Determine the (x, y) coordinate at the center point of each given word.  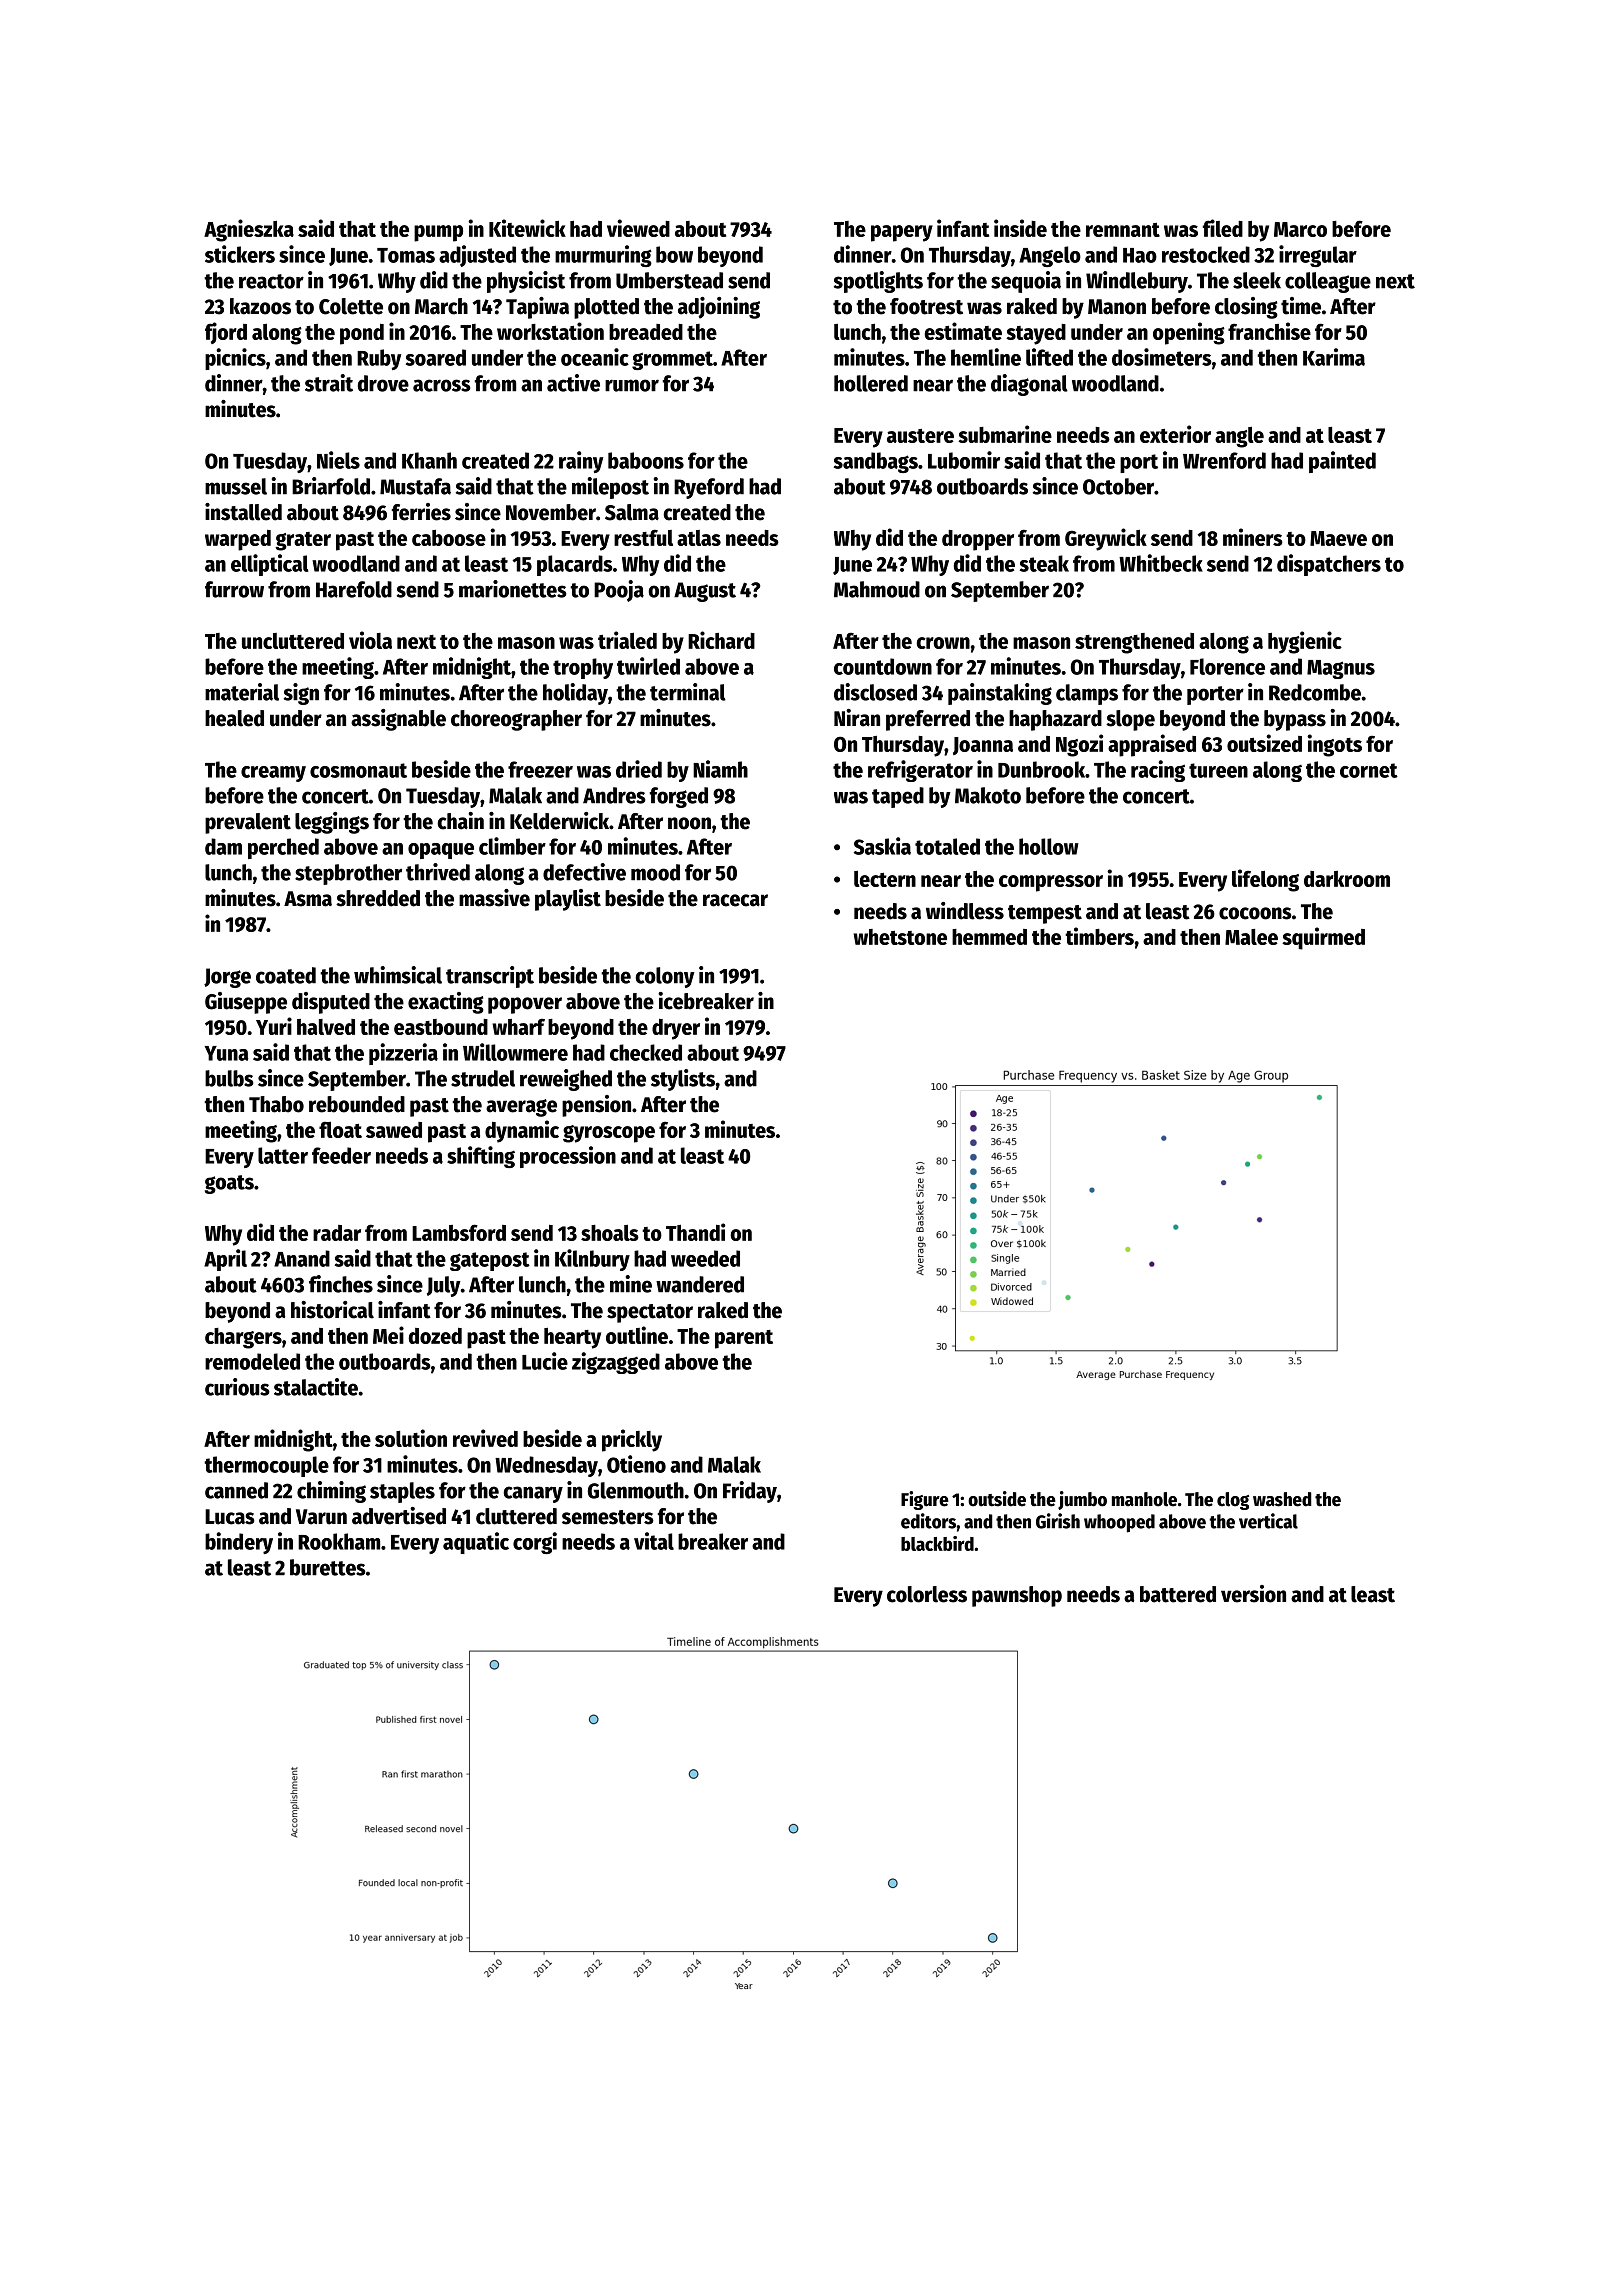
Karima (1334, 357)
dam (223, 846)
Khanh (429, 460)
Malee (1251, 937)
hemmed (989, 937)
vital (654, 1541)
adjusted (477, 256)
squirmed (1323, 938)
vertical (1268, 1521)
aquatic (476, 1543)
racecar (735, 900)
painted (1342, 462)
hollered (871, 383)
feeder (341, 1155)
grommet (672, 360)
